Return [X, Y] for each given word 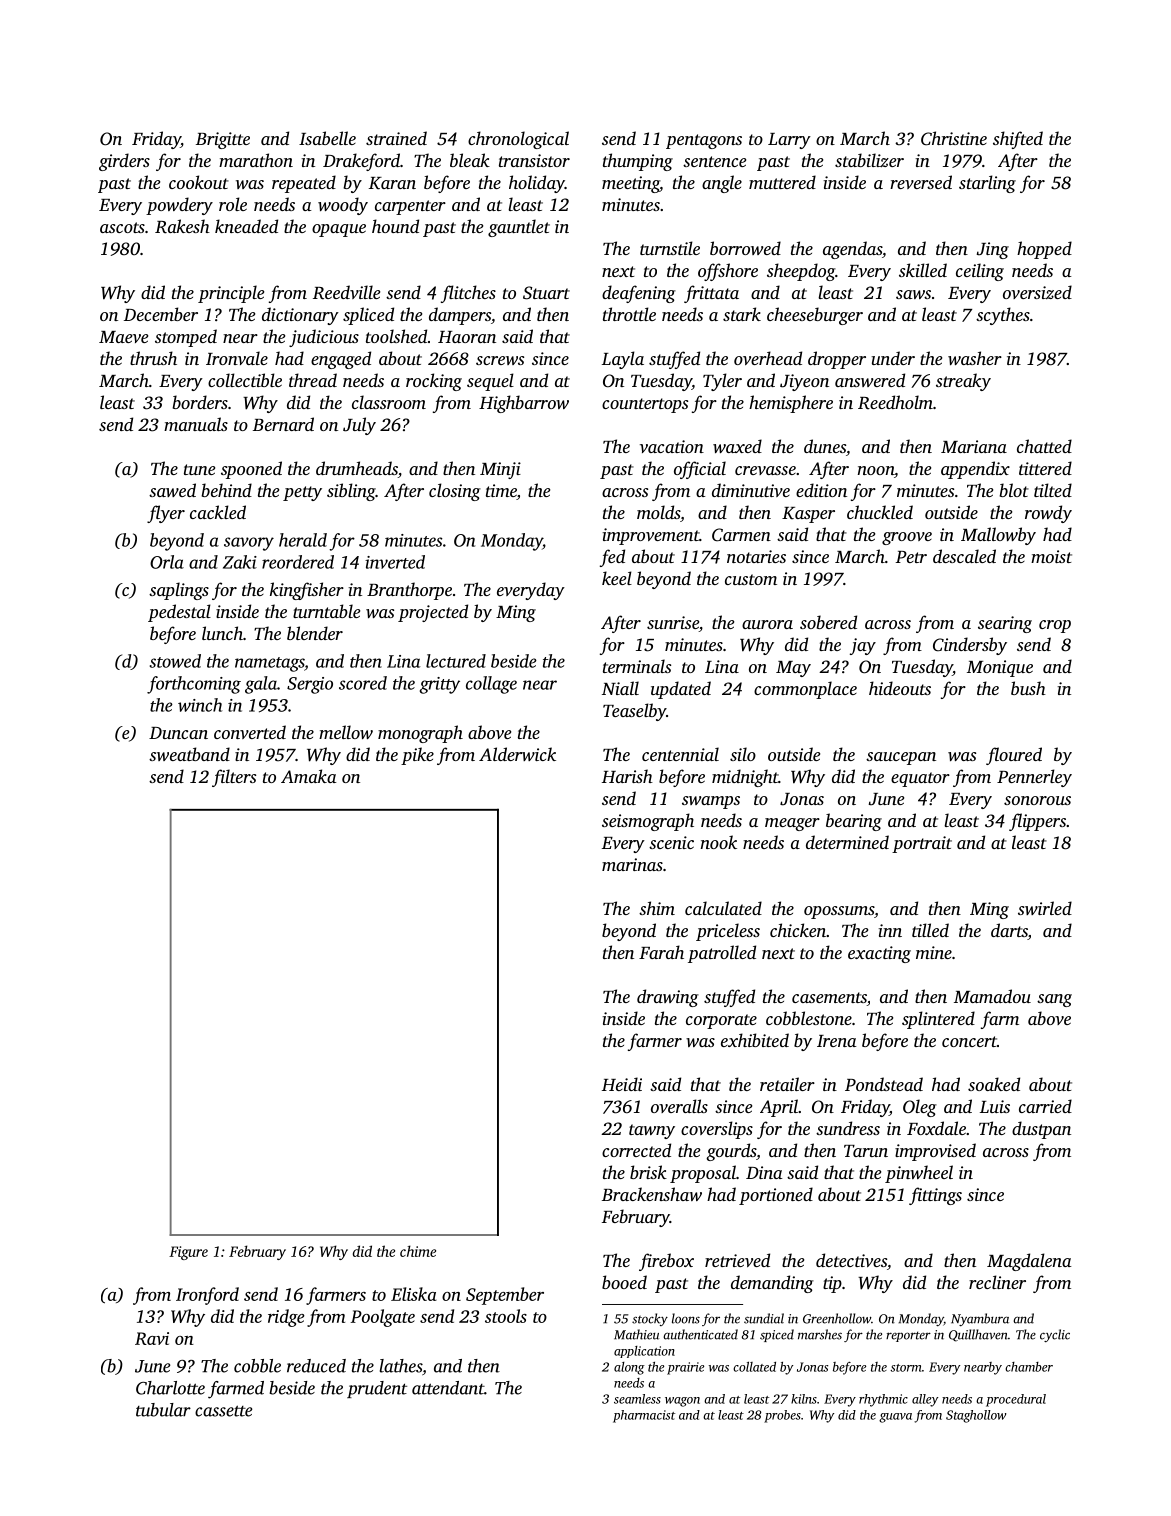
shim [657, 908]
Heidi [622, 1084]
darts [1009, 931]
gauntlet [519, 228]
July [359, 426]
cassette [223, 1411]
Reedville [346, 292]
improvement [650, 536]
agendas [852, 250]
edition [821, 490]
